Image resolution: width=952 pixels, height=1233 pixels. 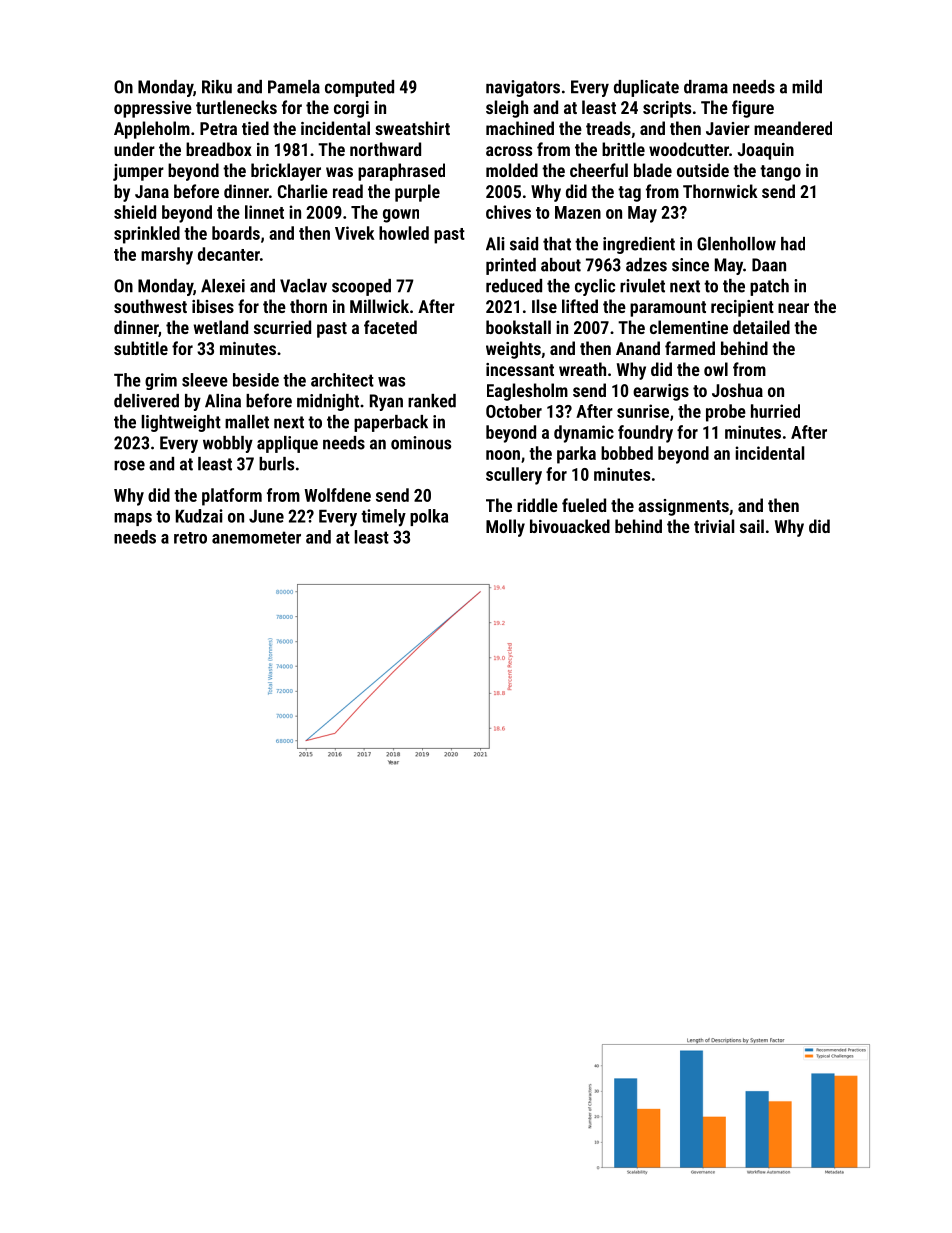 What do you see at coordinates (508, 212) in the screenshot?
I see `chives` at bounding box center [508, 212].
